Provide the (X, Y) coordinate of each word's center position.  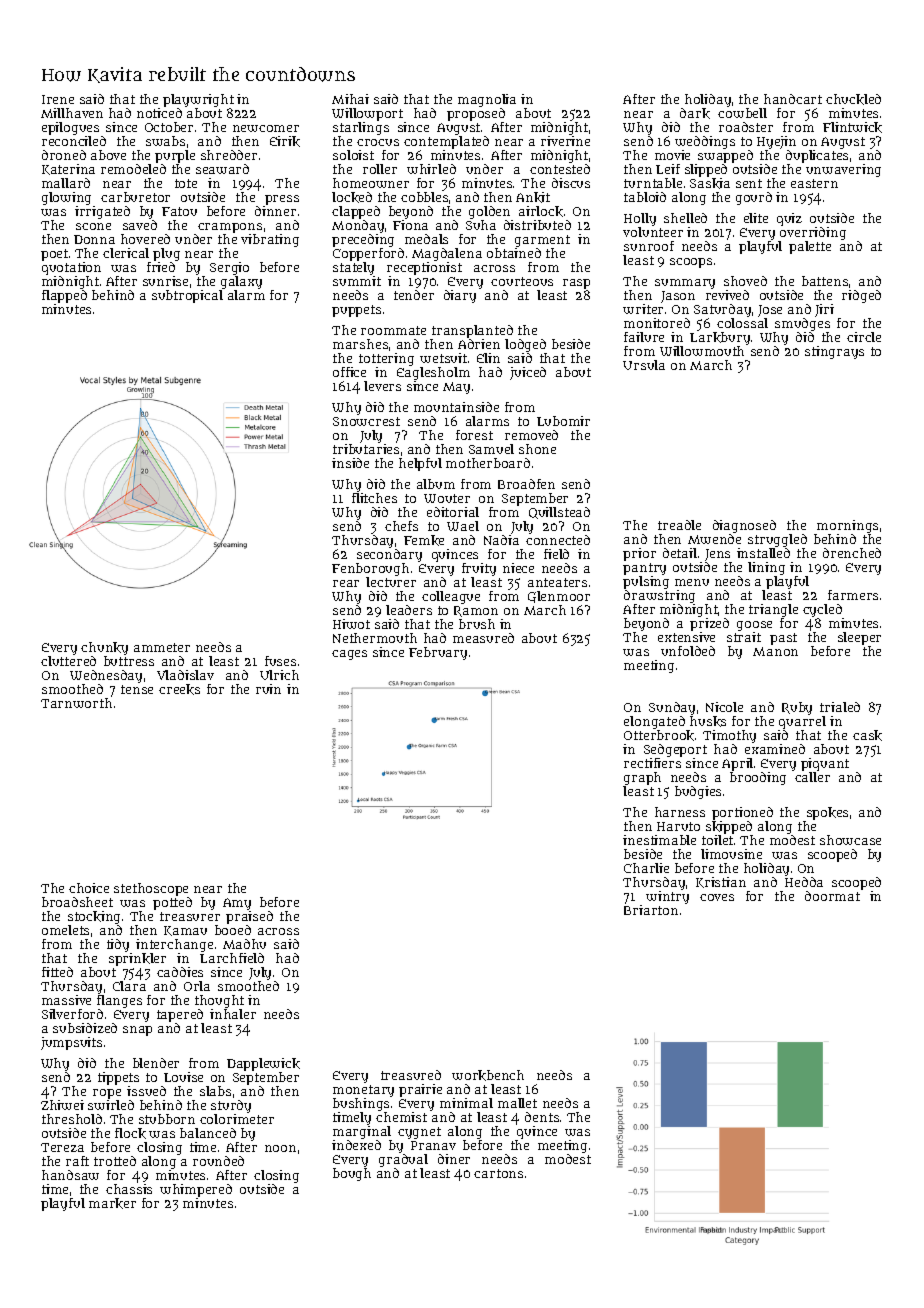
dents (542, 1117)
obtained (514, 253)
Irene (58, 99)
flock (130, 1133)
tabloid (645, 197)
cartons (498, 1173)
